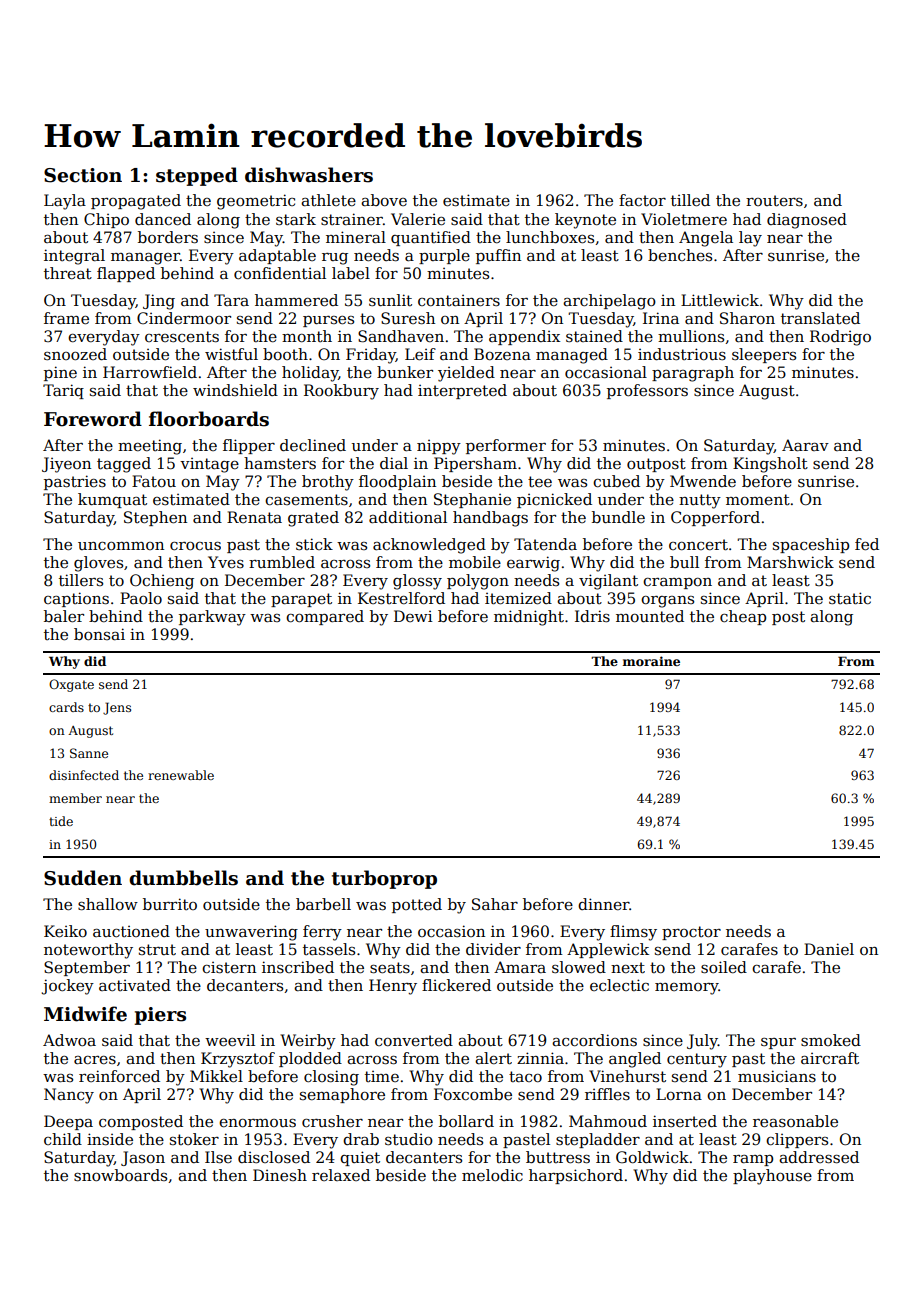  What do you see at coordinates (120, 1175) in the screenshot?
I see `snowboards` at bounding box center [120, 1175].
